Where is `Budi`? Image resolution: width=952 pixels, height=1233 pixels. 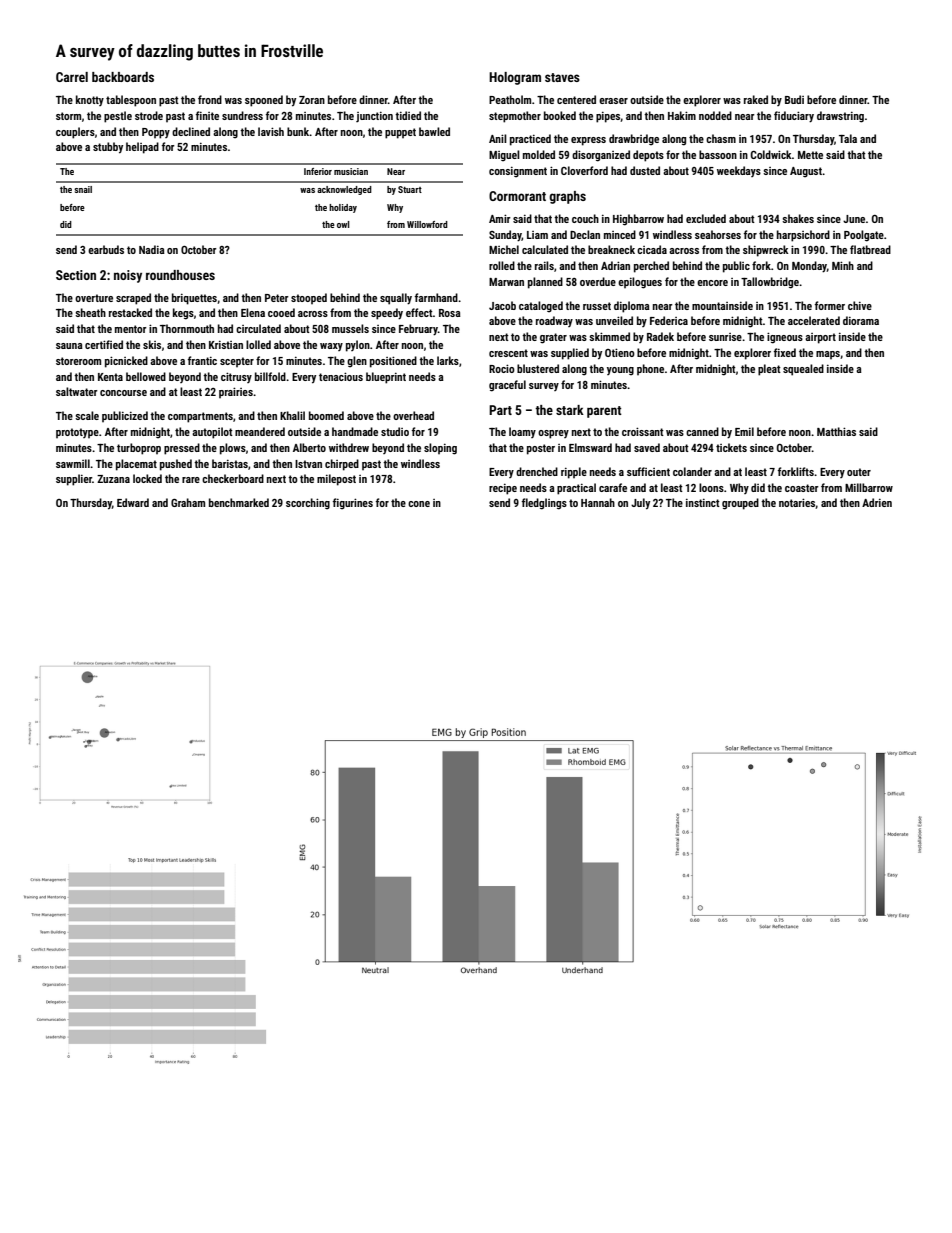 Budi is located at coordinates (794, 99).
